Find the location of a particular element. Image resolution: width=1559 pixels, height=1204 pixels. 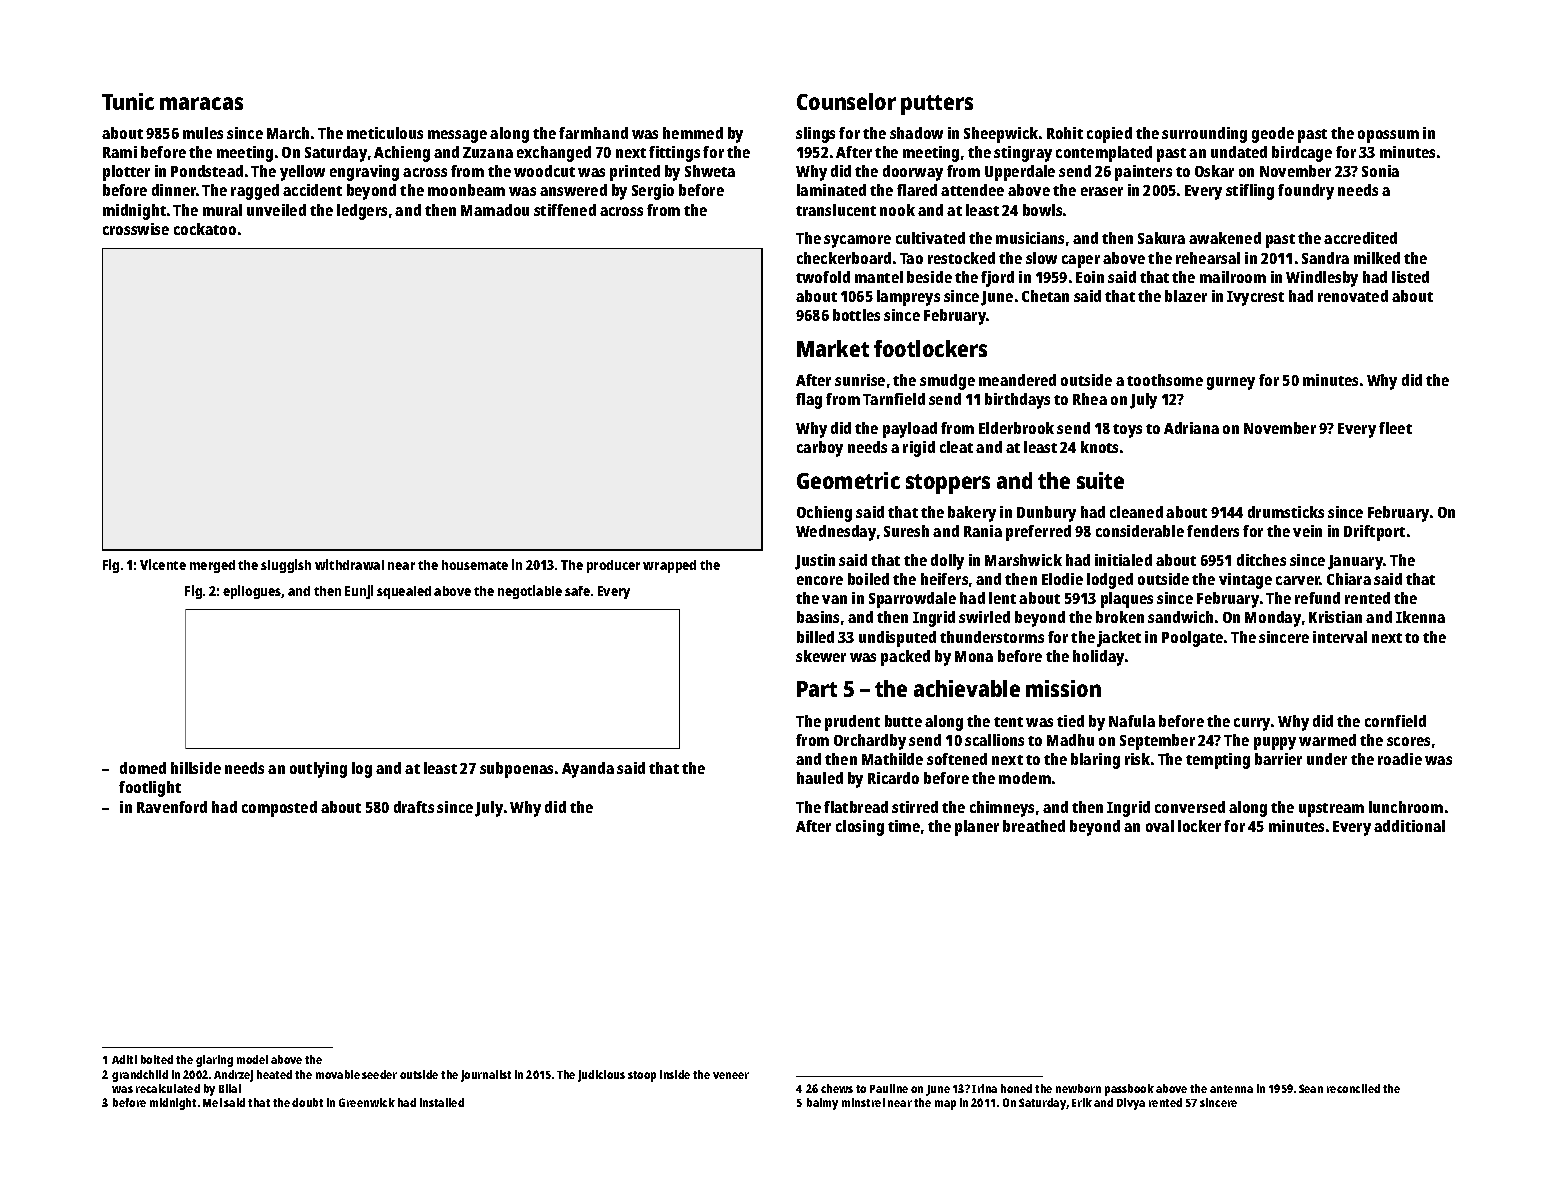

ledgers is located at coordinates (362, 212).
